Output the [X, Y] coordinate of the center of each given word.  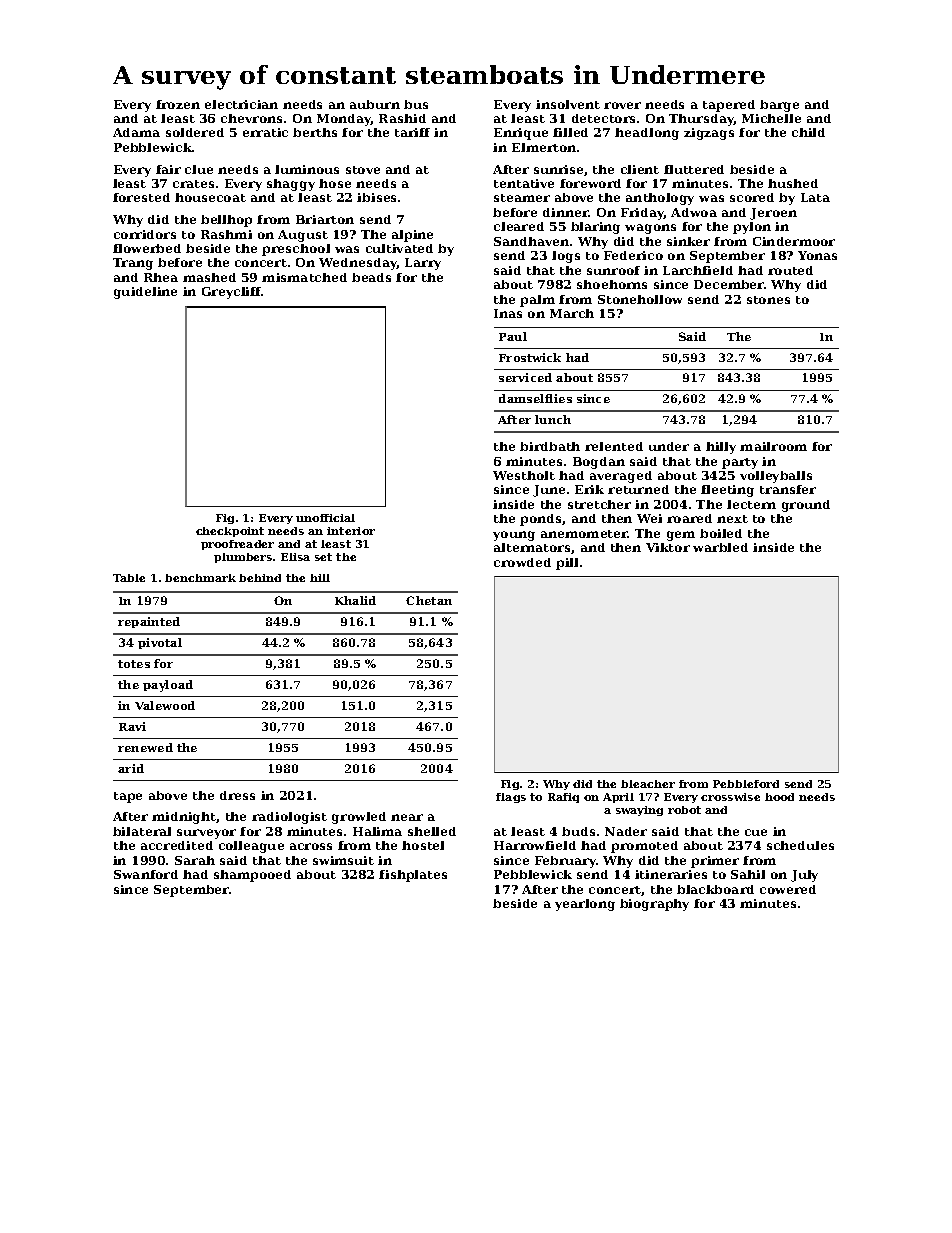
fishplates [413, 876]
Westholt [524, 475]
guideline [145, 293]
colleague [251, 847]
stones [768, 300]
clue [199, 169]
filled [570, 132]
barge [779, 106]
